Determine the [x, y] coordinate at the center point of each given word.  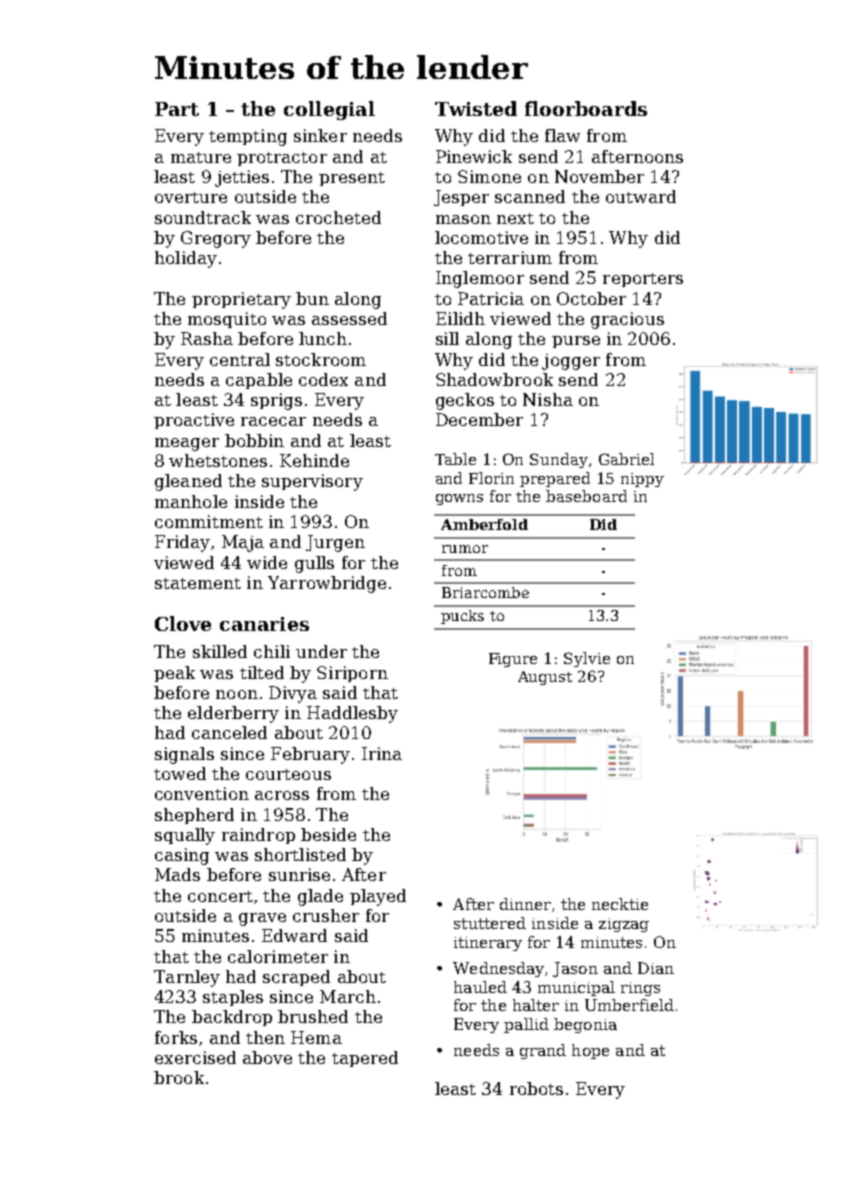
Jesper [461, 198]
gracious [627, 320]
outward [641, 196]
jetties [242, 178]
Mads [177, 874]
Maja [243, 543]
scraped [296, 978]
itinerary [488, 944]
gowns [459, 499]
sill [447, 338]
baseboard [586, 496]
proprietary [241, 300]
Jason [575, 969]
